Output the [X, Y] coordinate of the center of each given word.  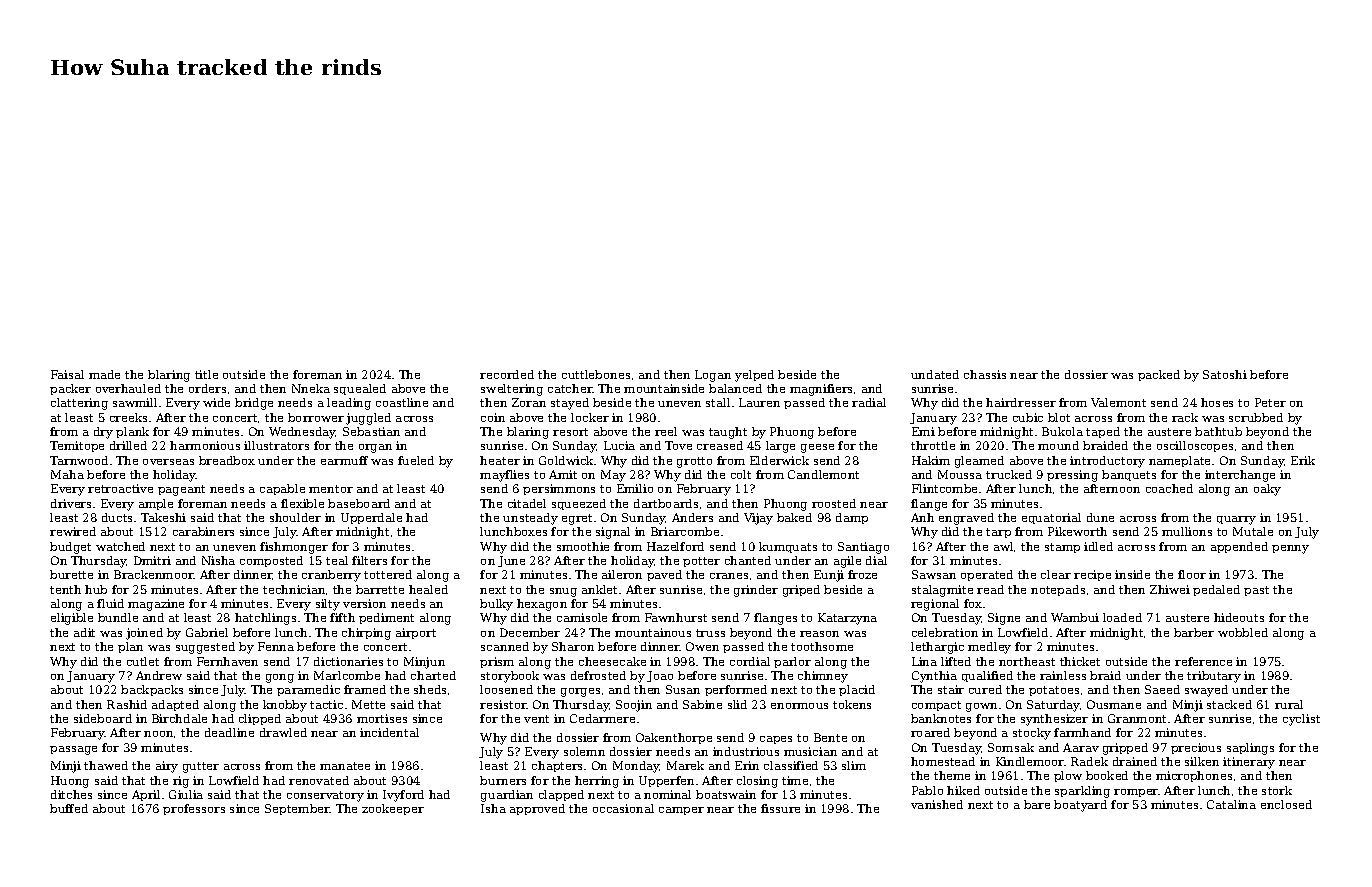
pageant [181, 490]
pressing [1072, 476]
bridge [254, 404]
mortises [382, 718]
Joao [660, 676]
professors [194, 809]
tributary [1214, 677]
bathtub [1218, 431]
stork [1277, 790]
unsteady [530, 519]
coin [493, 417]
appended [1239, 547]
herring [597, 782]
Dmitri [152, 560]
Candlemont [823, 474]
